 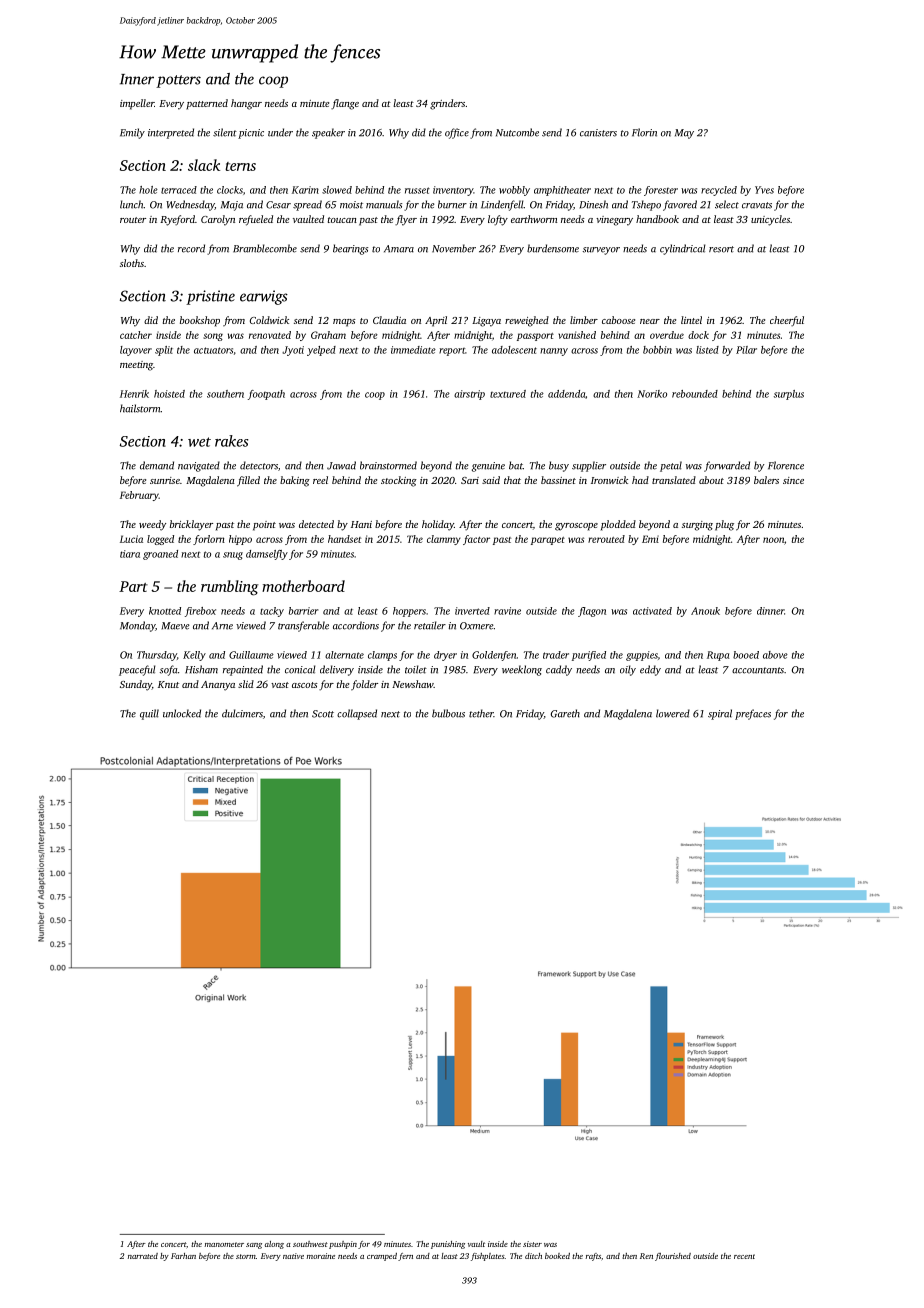 What do you see at coordinates (136, 366) in the page?
I see `meeting` at bounding box center [136, 366].
